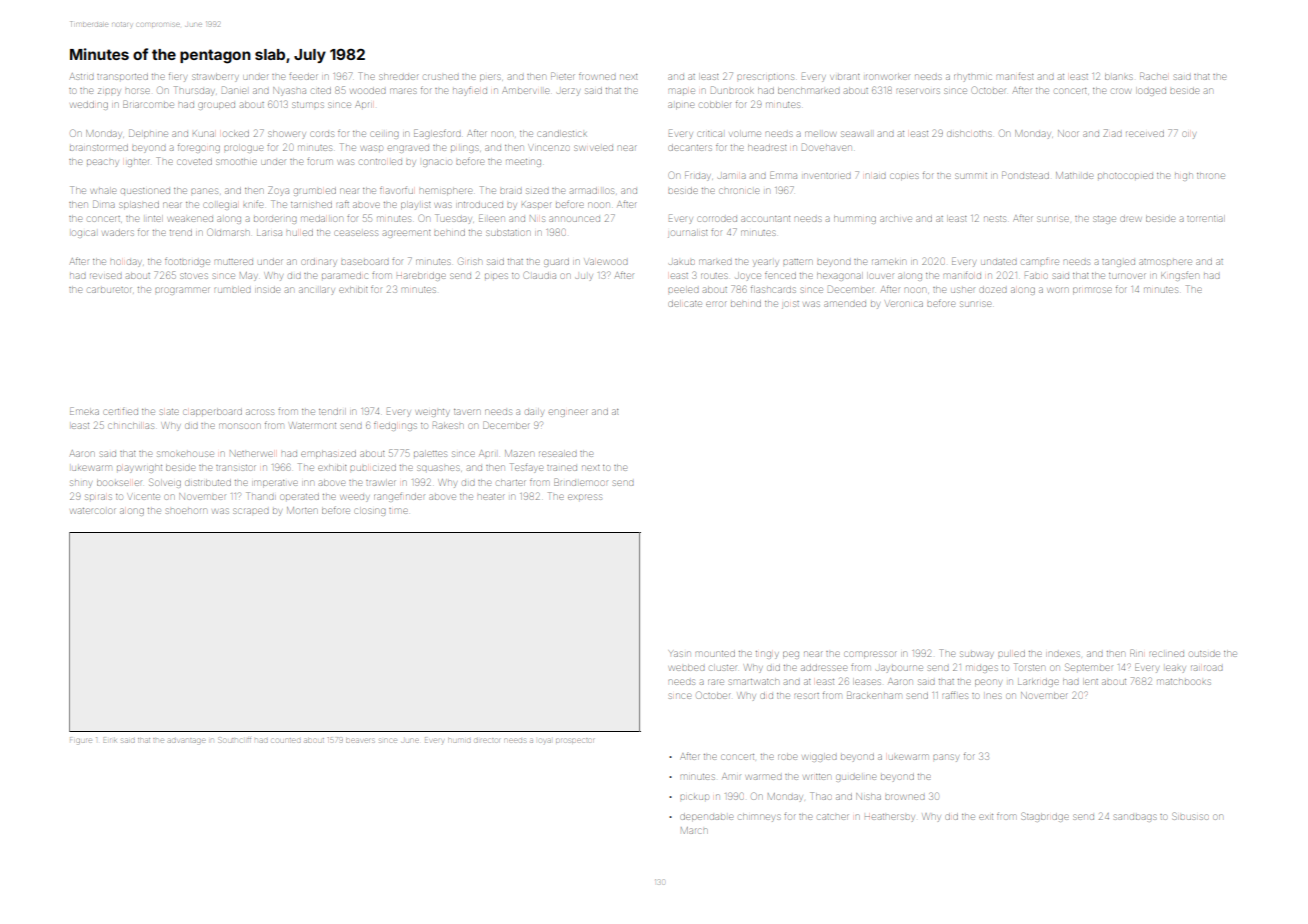 The height and width of the image is (924, 1308). I want to click on chimneys, so click(759, 818).
